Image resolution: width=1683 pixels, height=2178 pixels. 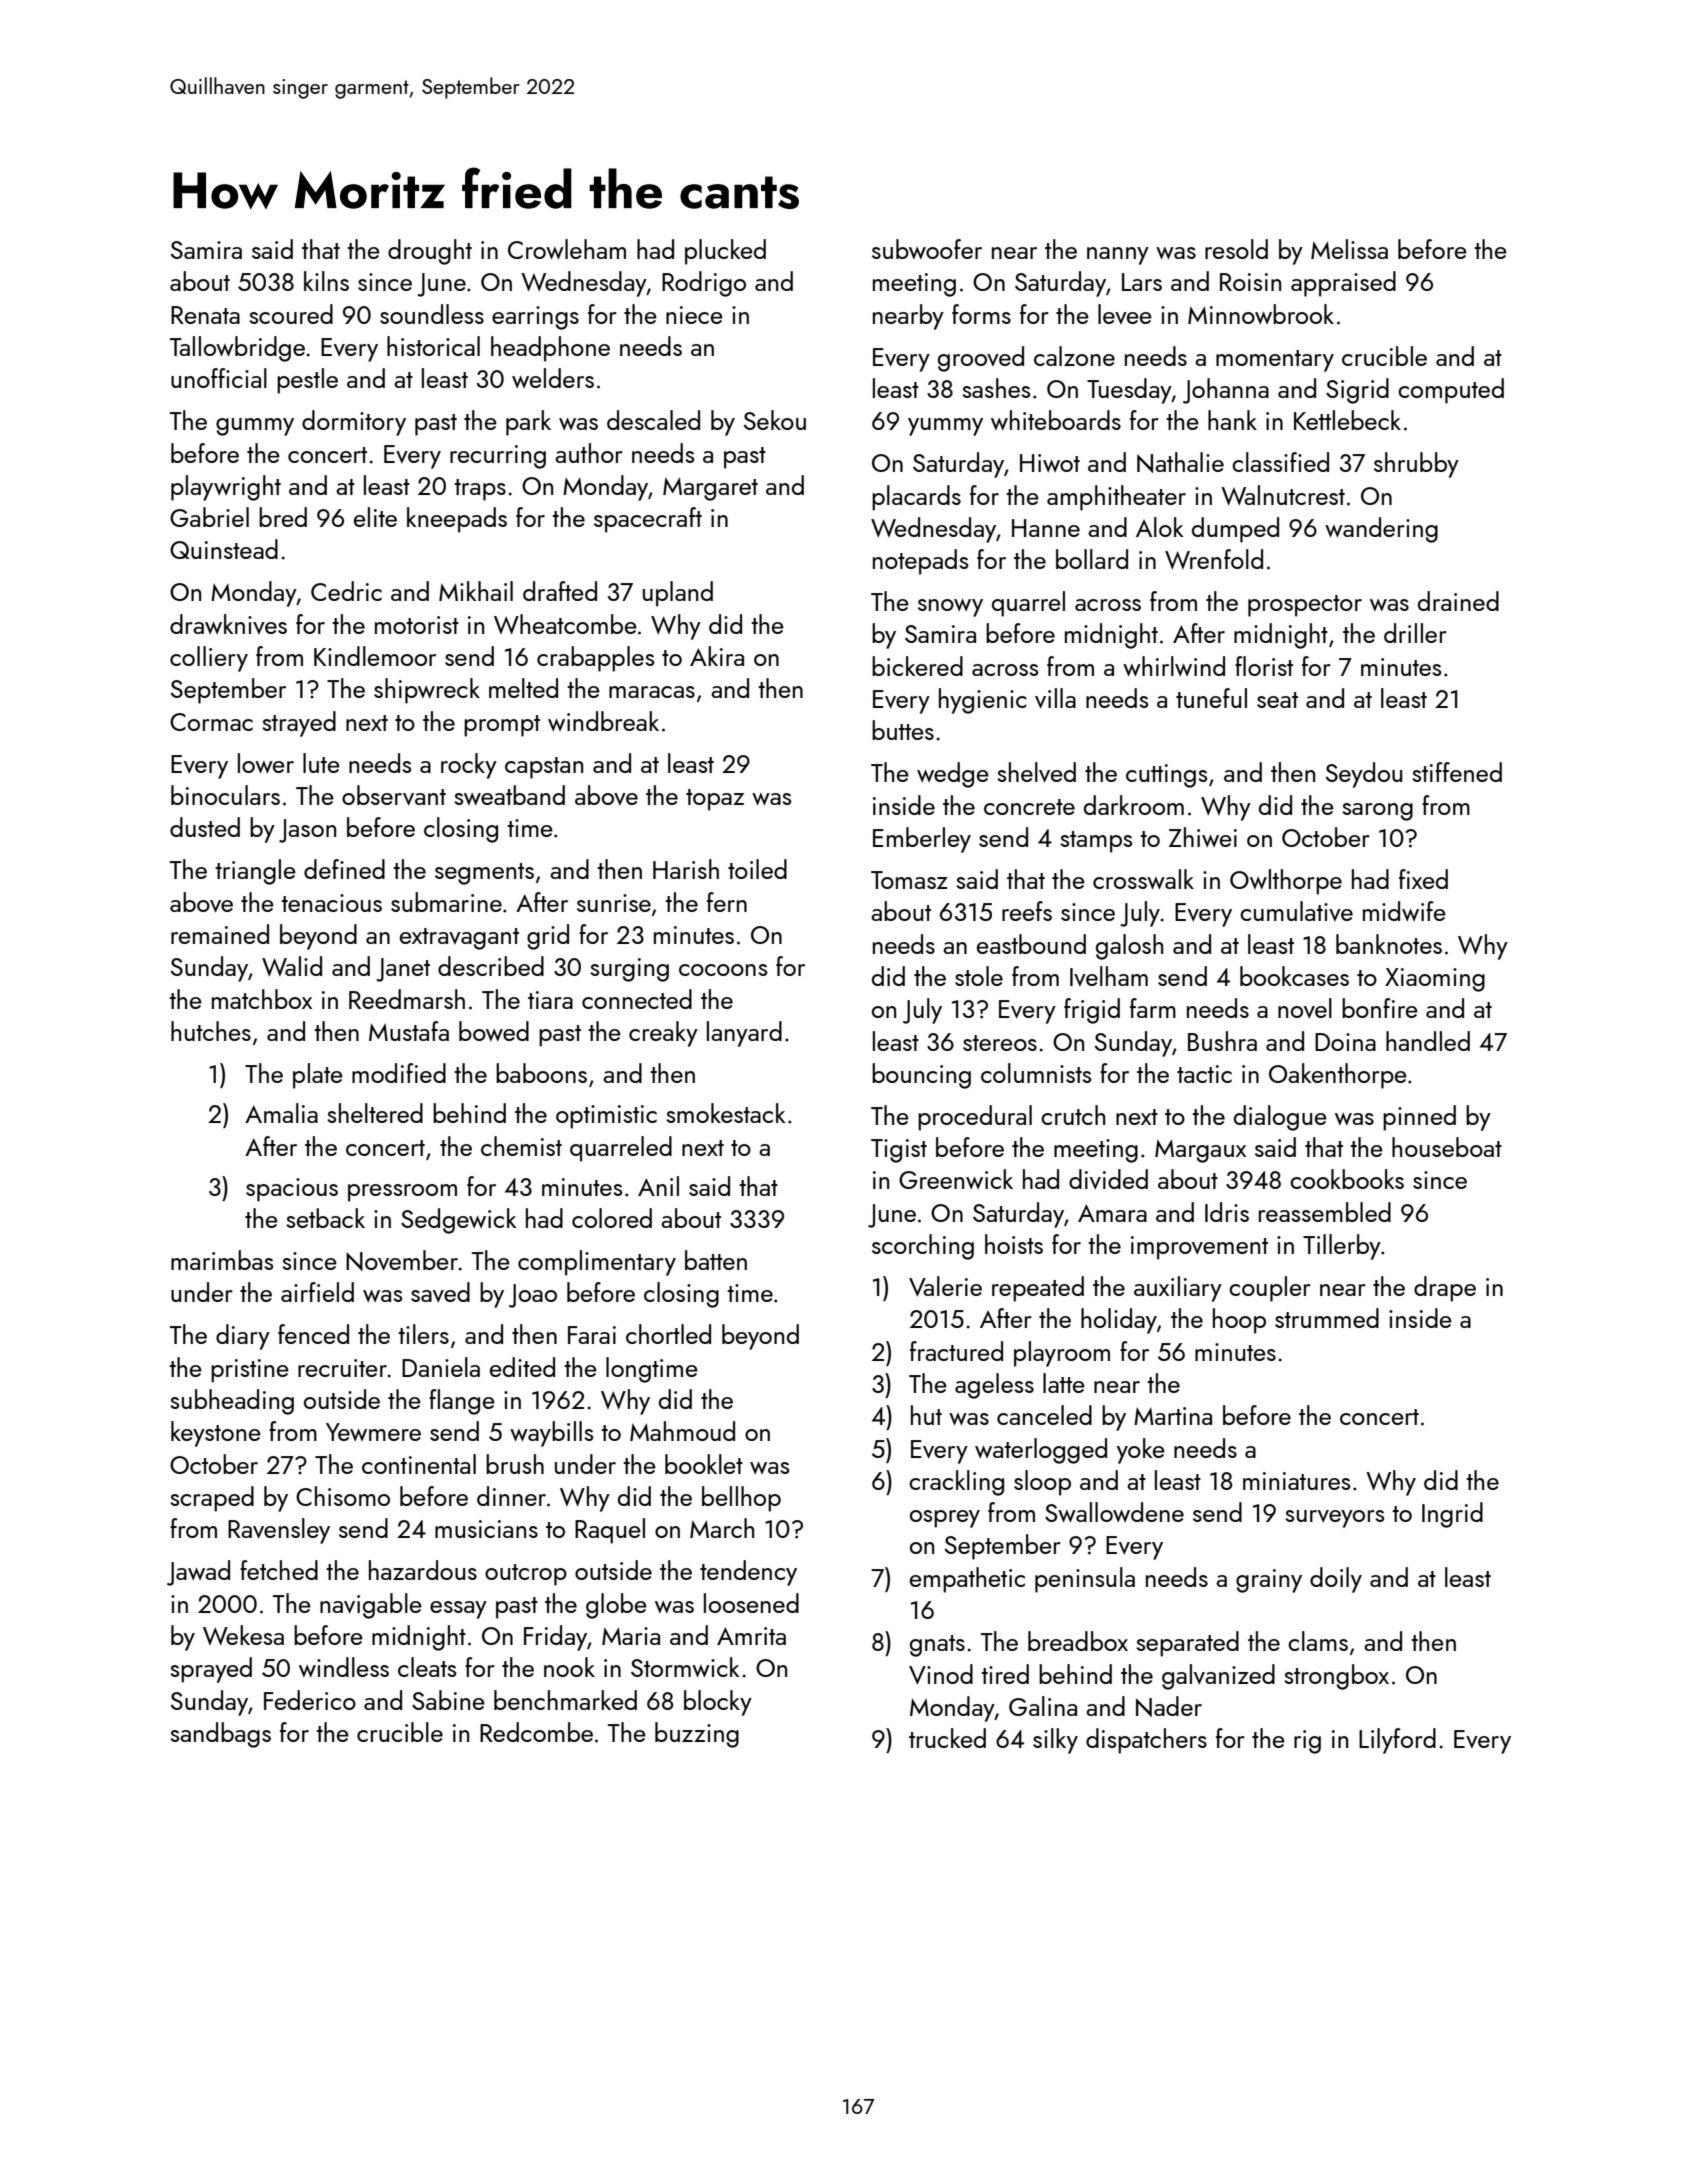 What do you see at coordinates (1381, 530) in the screenshot?
I see `wandering` at bounding box center [1381, 530].
